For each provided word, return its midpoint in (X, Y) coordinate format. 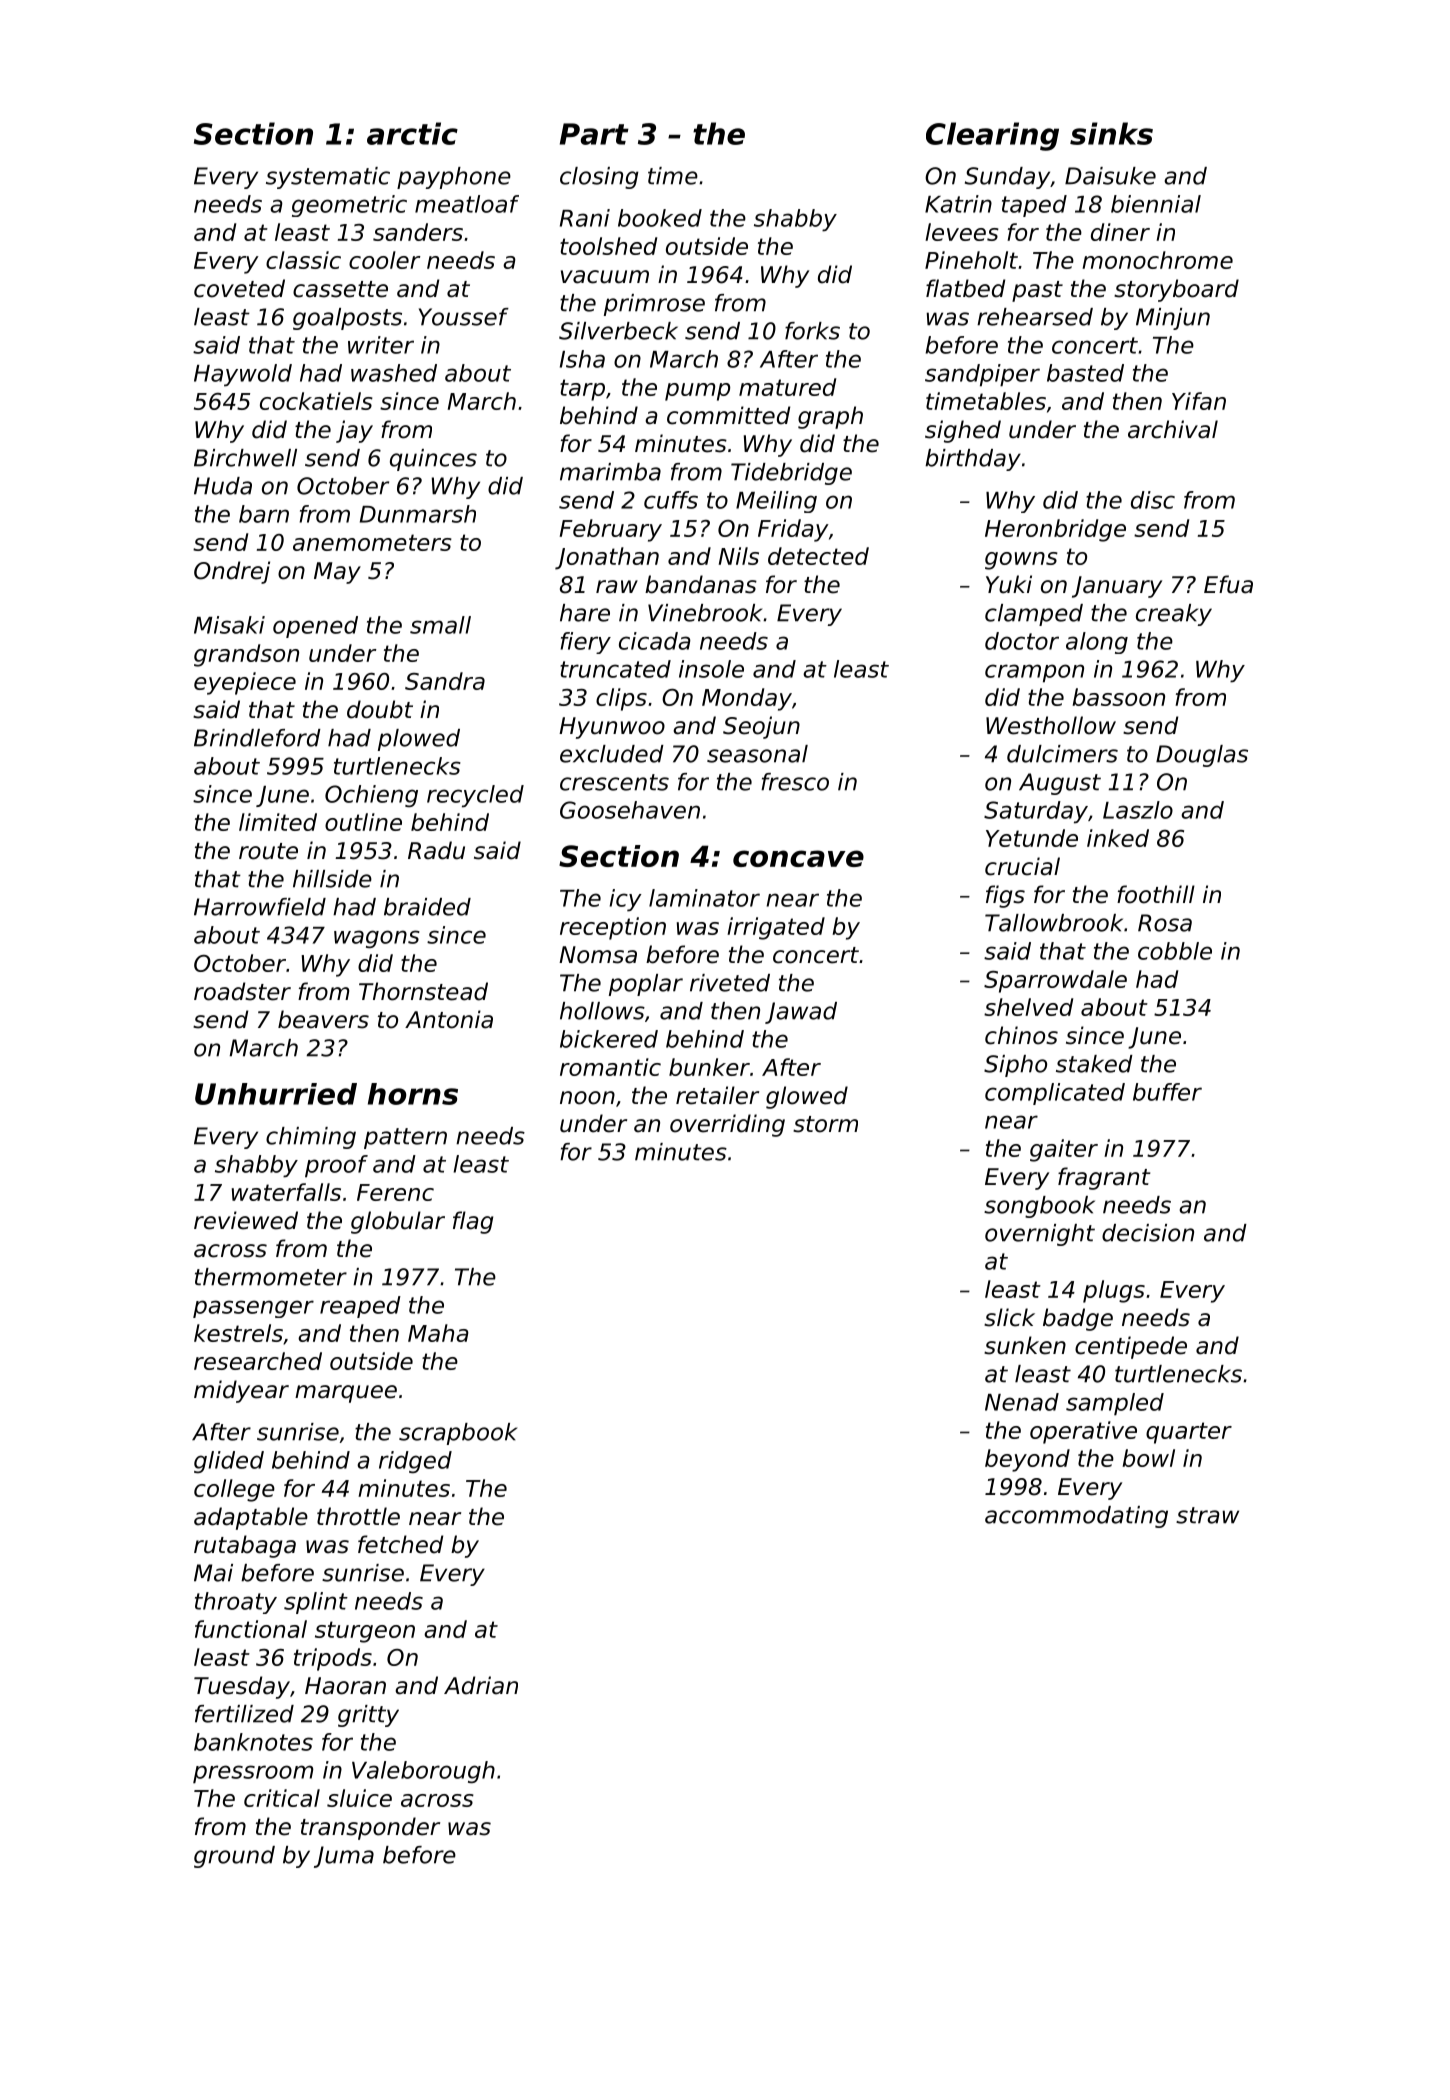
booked (660, 218)
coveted (239, 288)
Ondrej (232, 572)
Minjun (1173, 319)
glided (229, 1462)
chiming (311, 1138)
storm (825, 1124)
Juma (344, 1857)
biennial (1156, 204)
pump (697, 392)
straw (1207, 1515)
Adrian (481, 1685)
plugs (1114, 1291)
